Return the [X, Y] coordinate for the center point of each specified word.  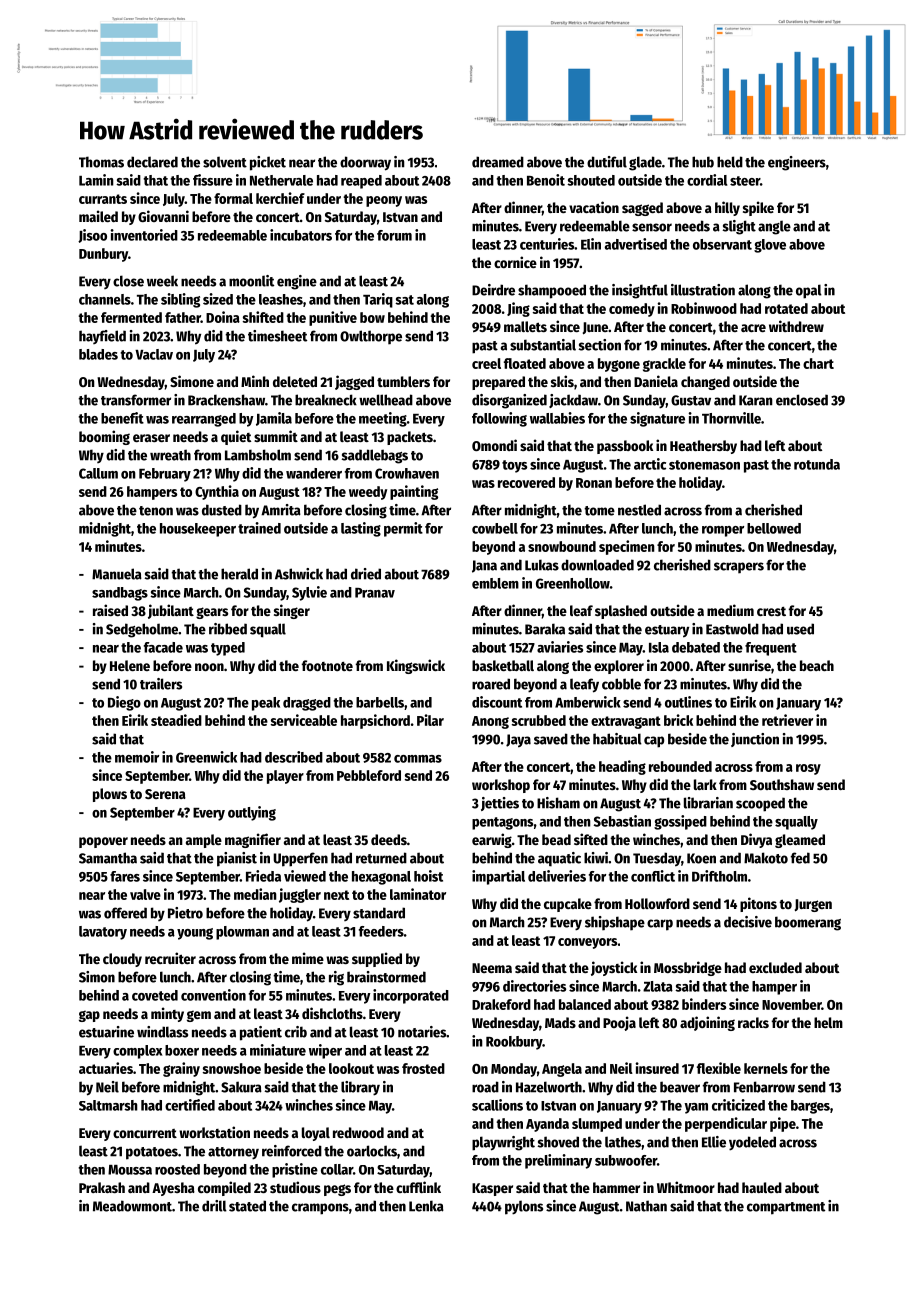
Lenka [426, 1206]
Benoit [546, 180]
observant [722, 244]
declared [152, 162]
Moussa [130, 1170]
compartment [786, 1208]
